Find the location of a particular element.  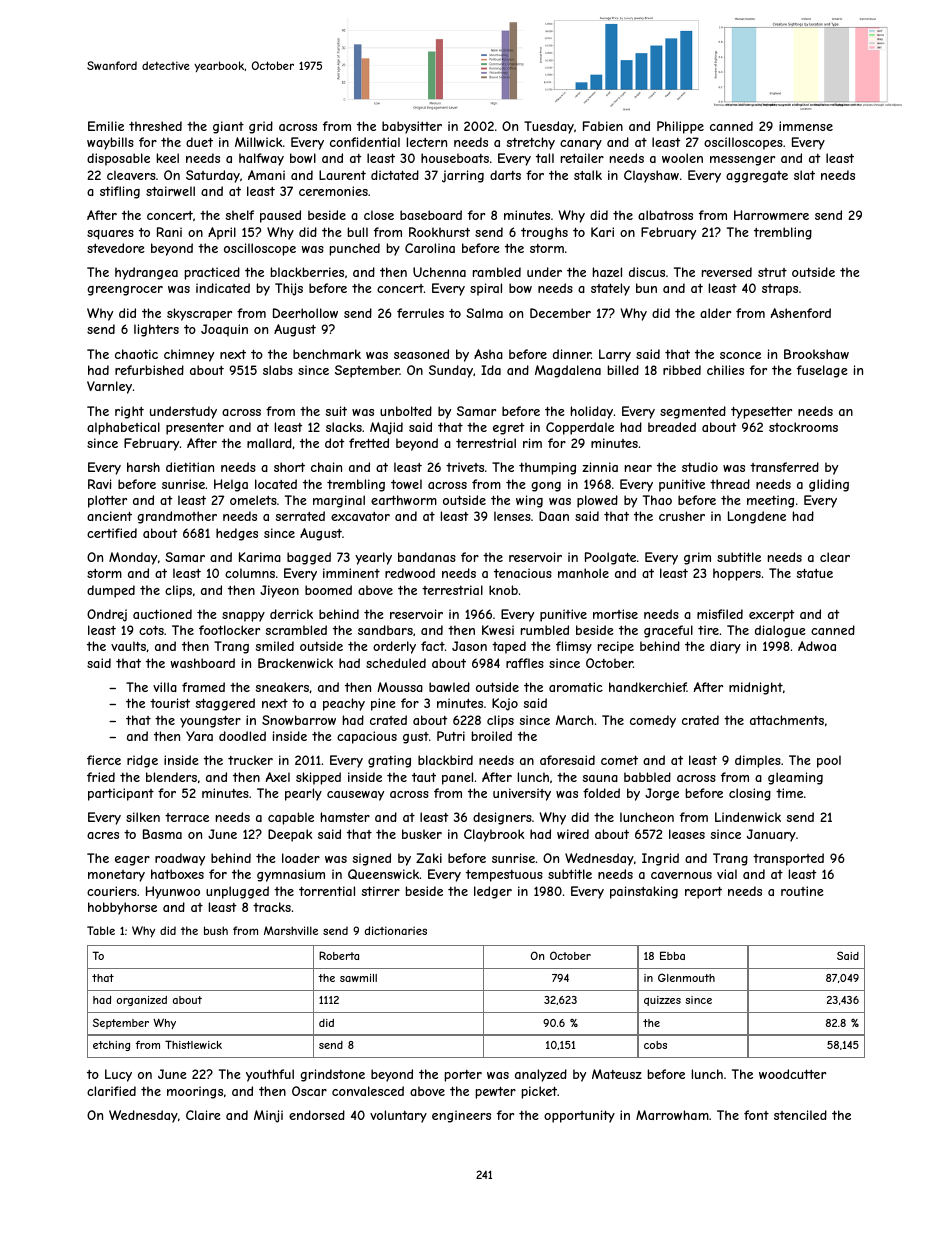

dictionaries is located at coordinates (396, 930).
